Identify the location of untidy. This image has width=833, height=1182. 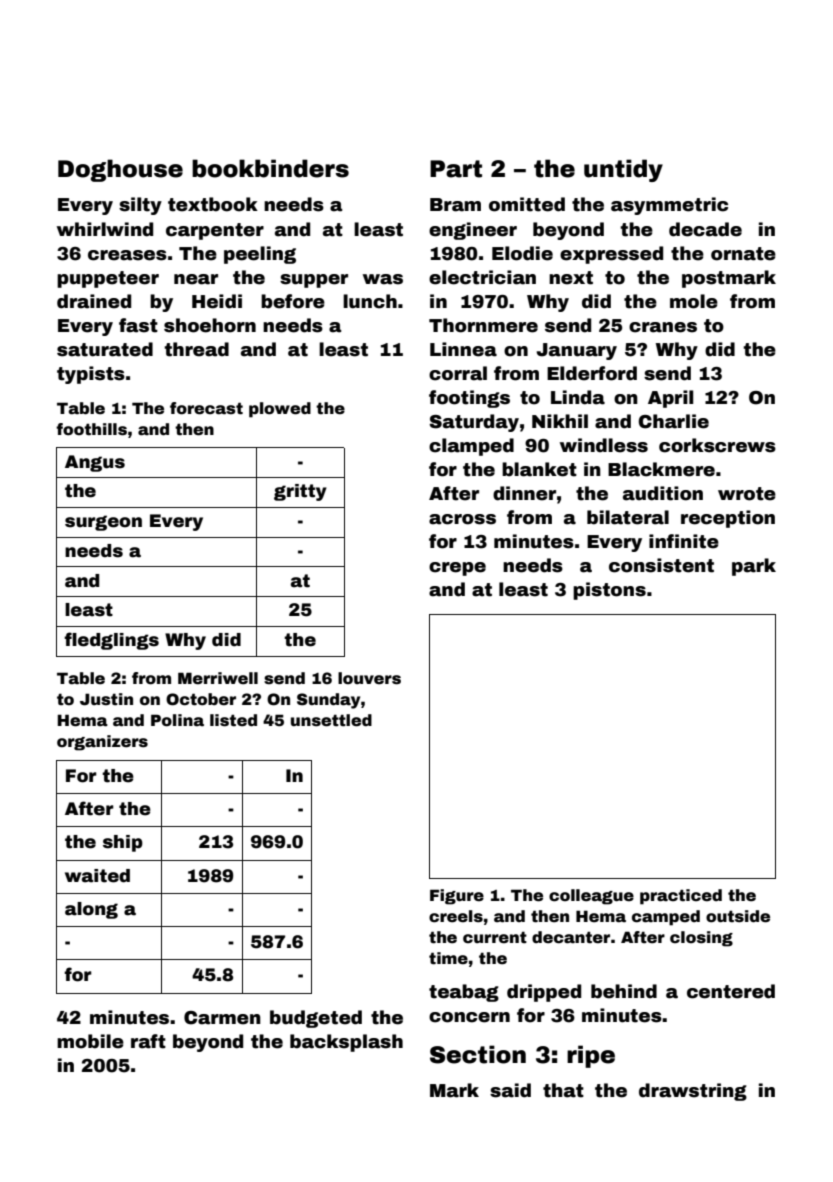
(623, 170).
